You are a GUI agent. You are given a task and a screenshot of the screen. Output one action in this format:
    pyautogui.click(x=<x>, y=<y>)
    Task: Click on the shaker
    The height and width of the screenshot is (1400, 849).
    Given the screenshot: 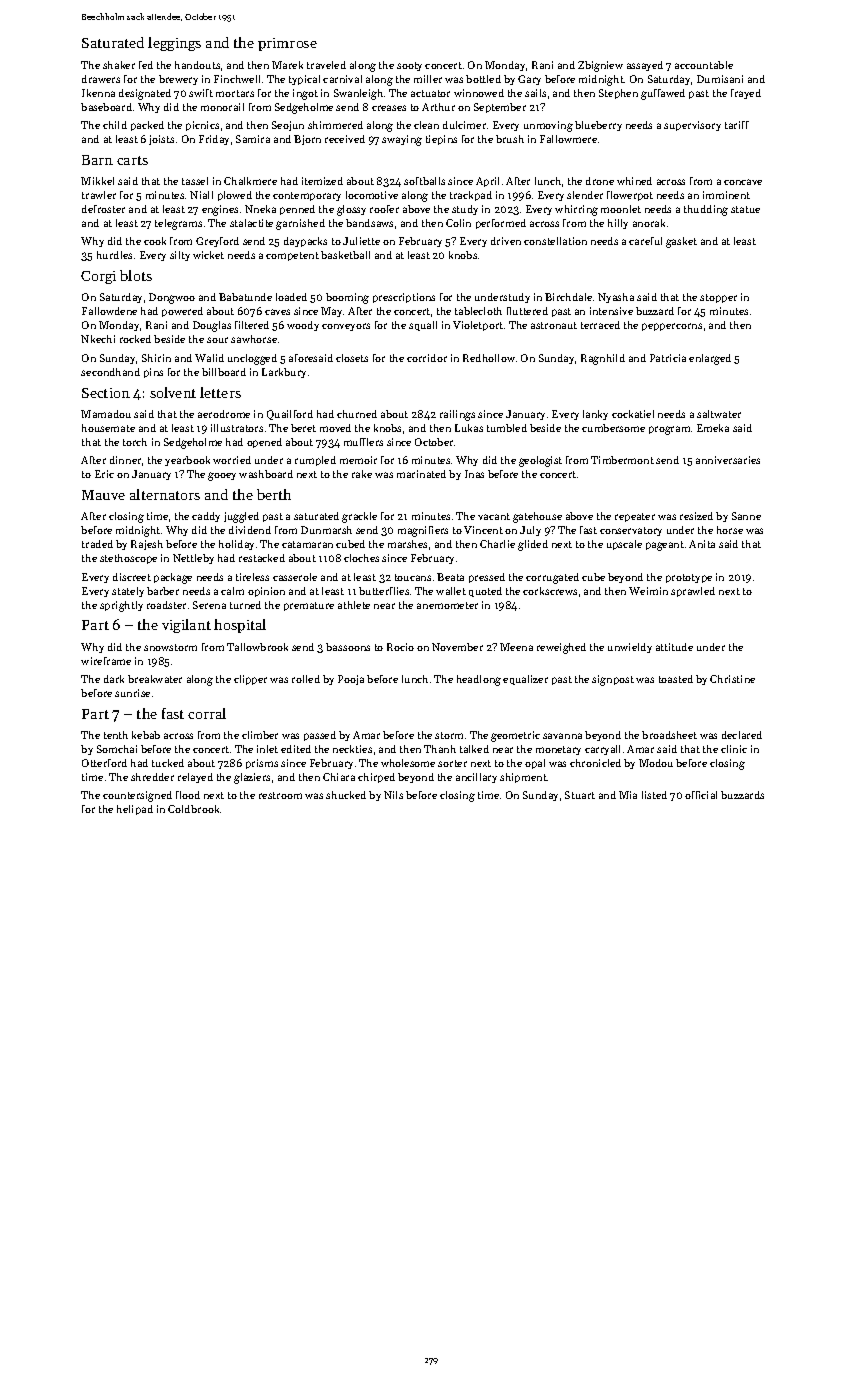 What is the action you would take?
    pyautogui.click(x=119, y=65)
